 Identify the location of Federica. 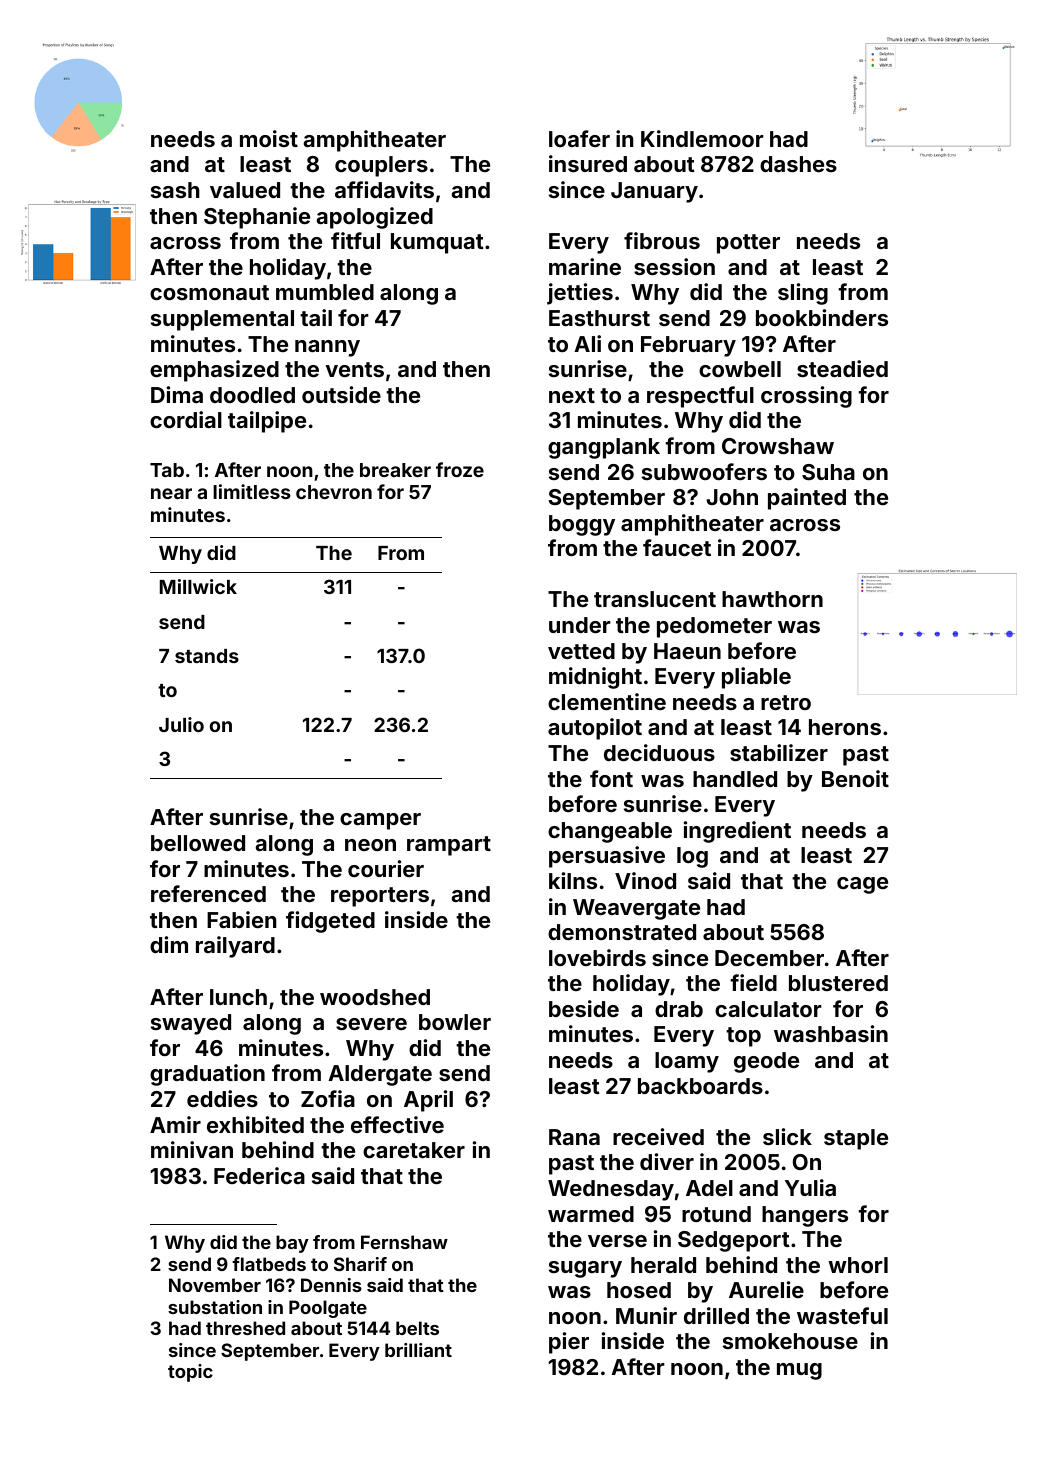
(259, 1175).
